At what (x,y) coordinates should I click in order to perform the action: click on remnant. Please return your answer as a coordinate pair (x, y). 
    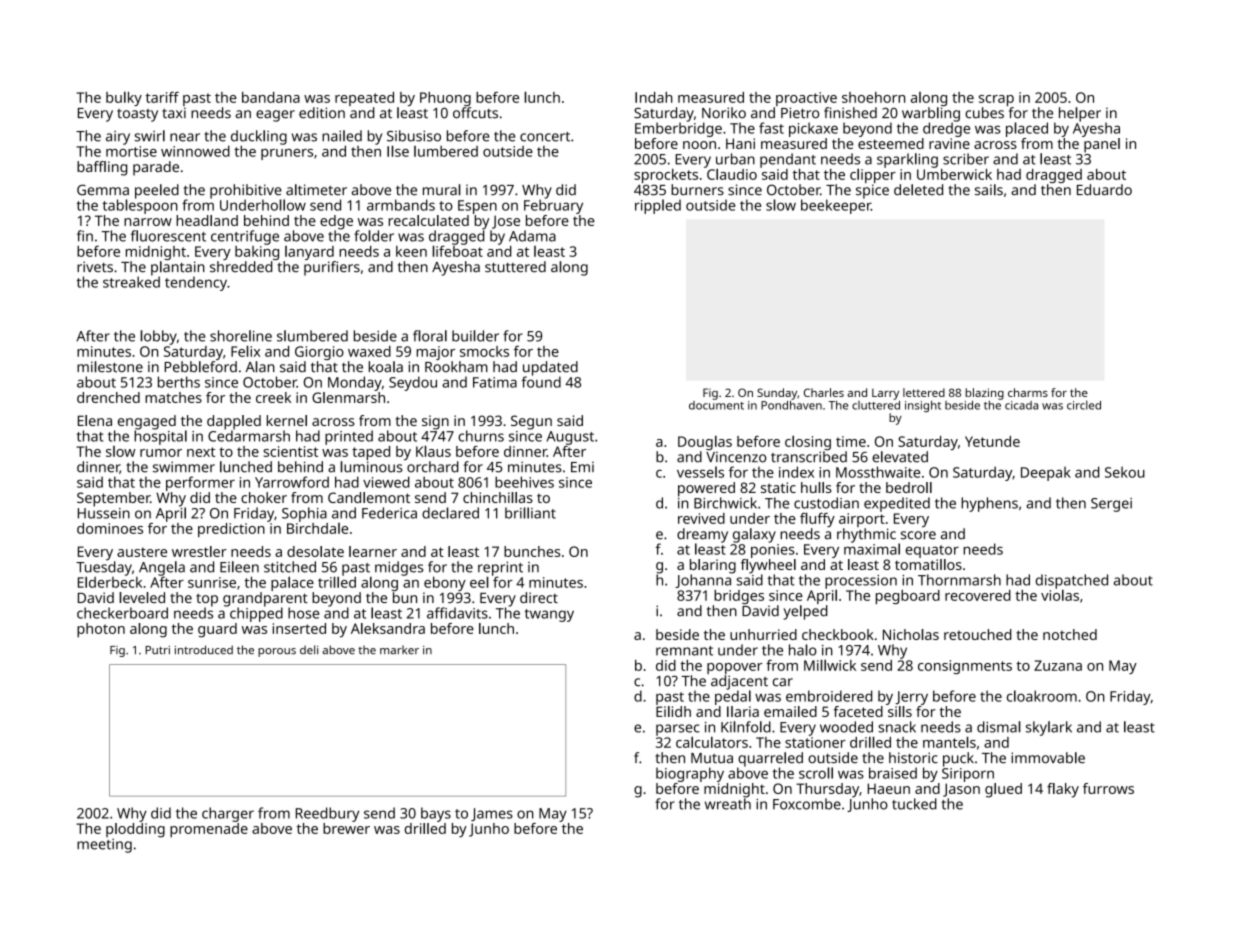
    Looking at the image, I should click on (684, 651).
